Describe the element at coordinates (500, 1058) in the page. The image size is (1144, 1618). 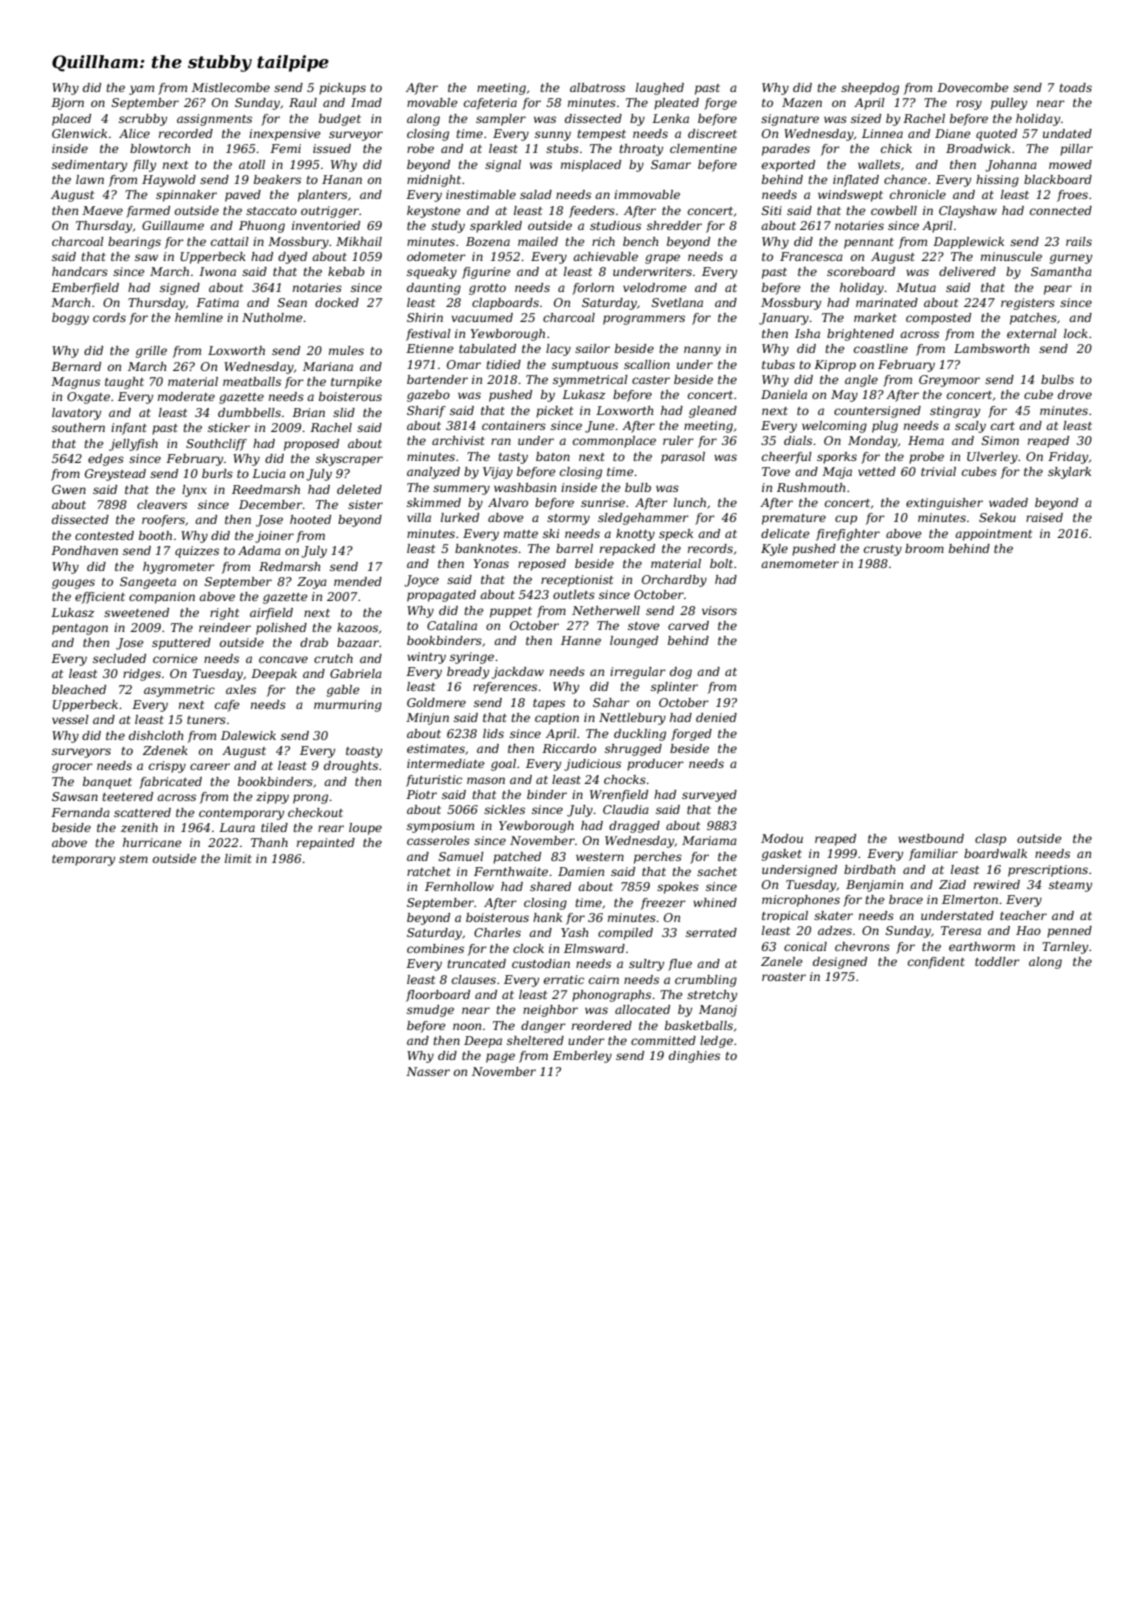
I see `page` at that location.
